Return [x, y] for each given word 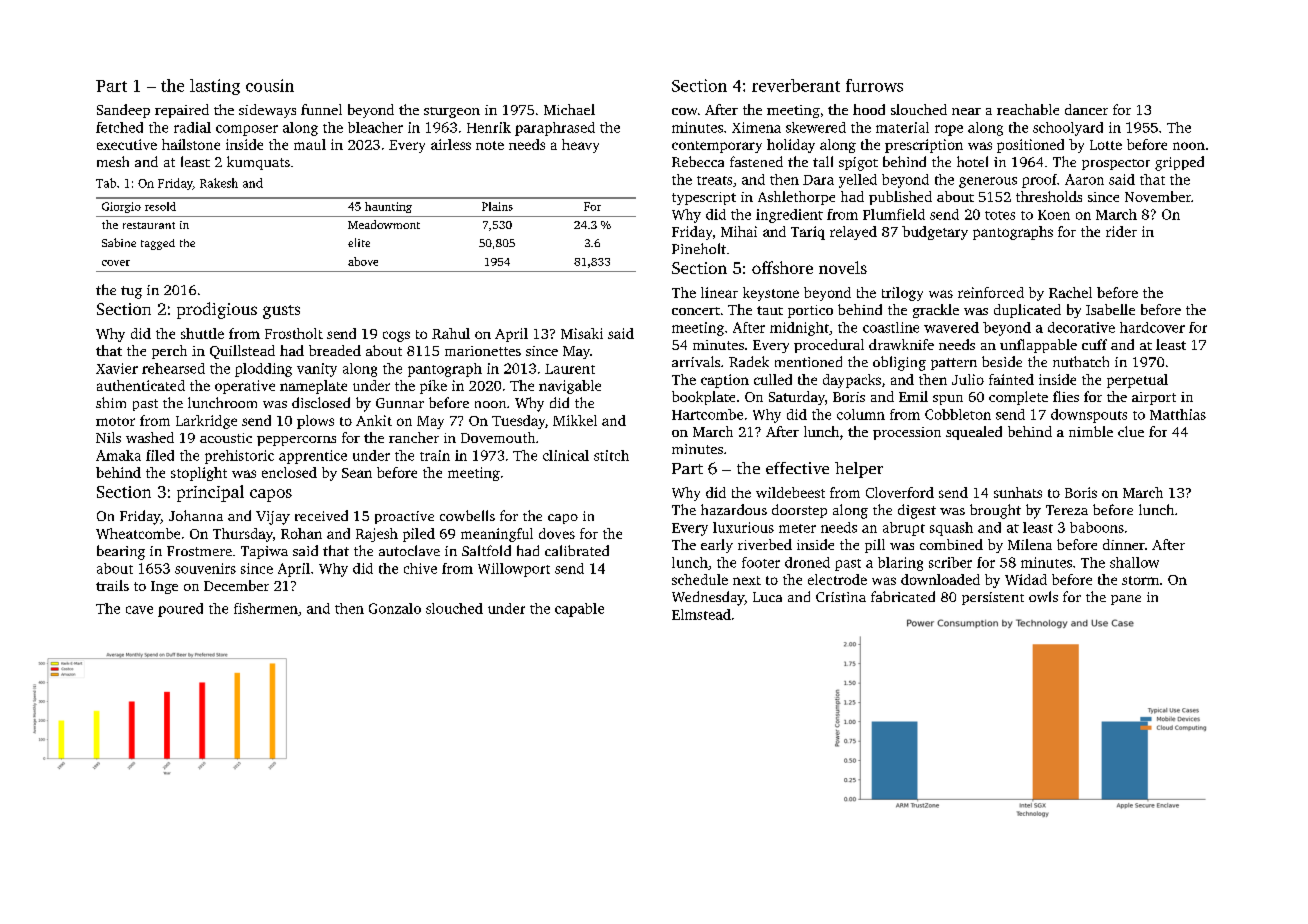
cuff [1094, 344]
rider [1121, 231]
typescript [704, 198]
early [717, 546]
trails [112, 585]
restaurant [149, 225]
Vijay [273, 518]
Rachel [1070, 292]
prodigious [217, 310]
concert [696, 311]
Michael [569, 109]
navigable [570, 387]
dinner [1124, 544]
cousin [270, 85]
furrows [874, 85]
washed [150, 437]
